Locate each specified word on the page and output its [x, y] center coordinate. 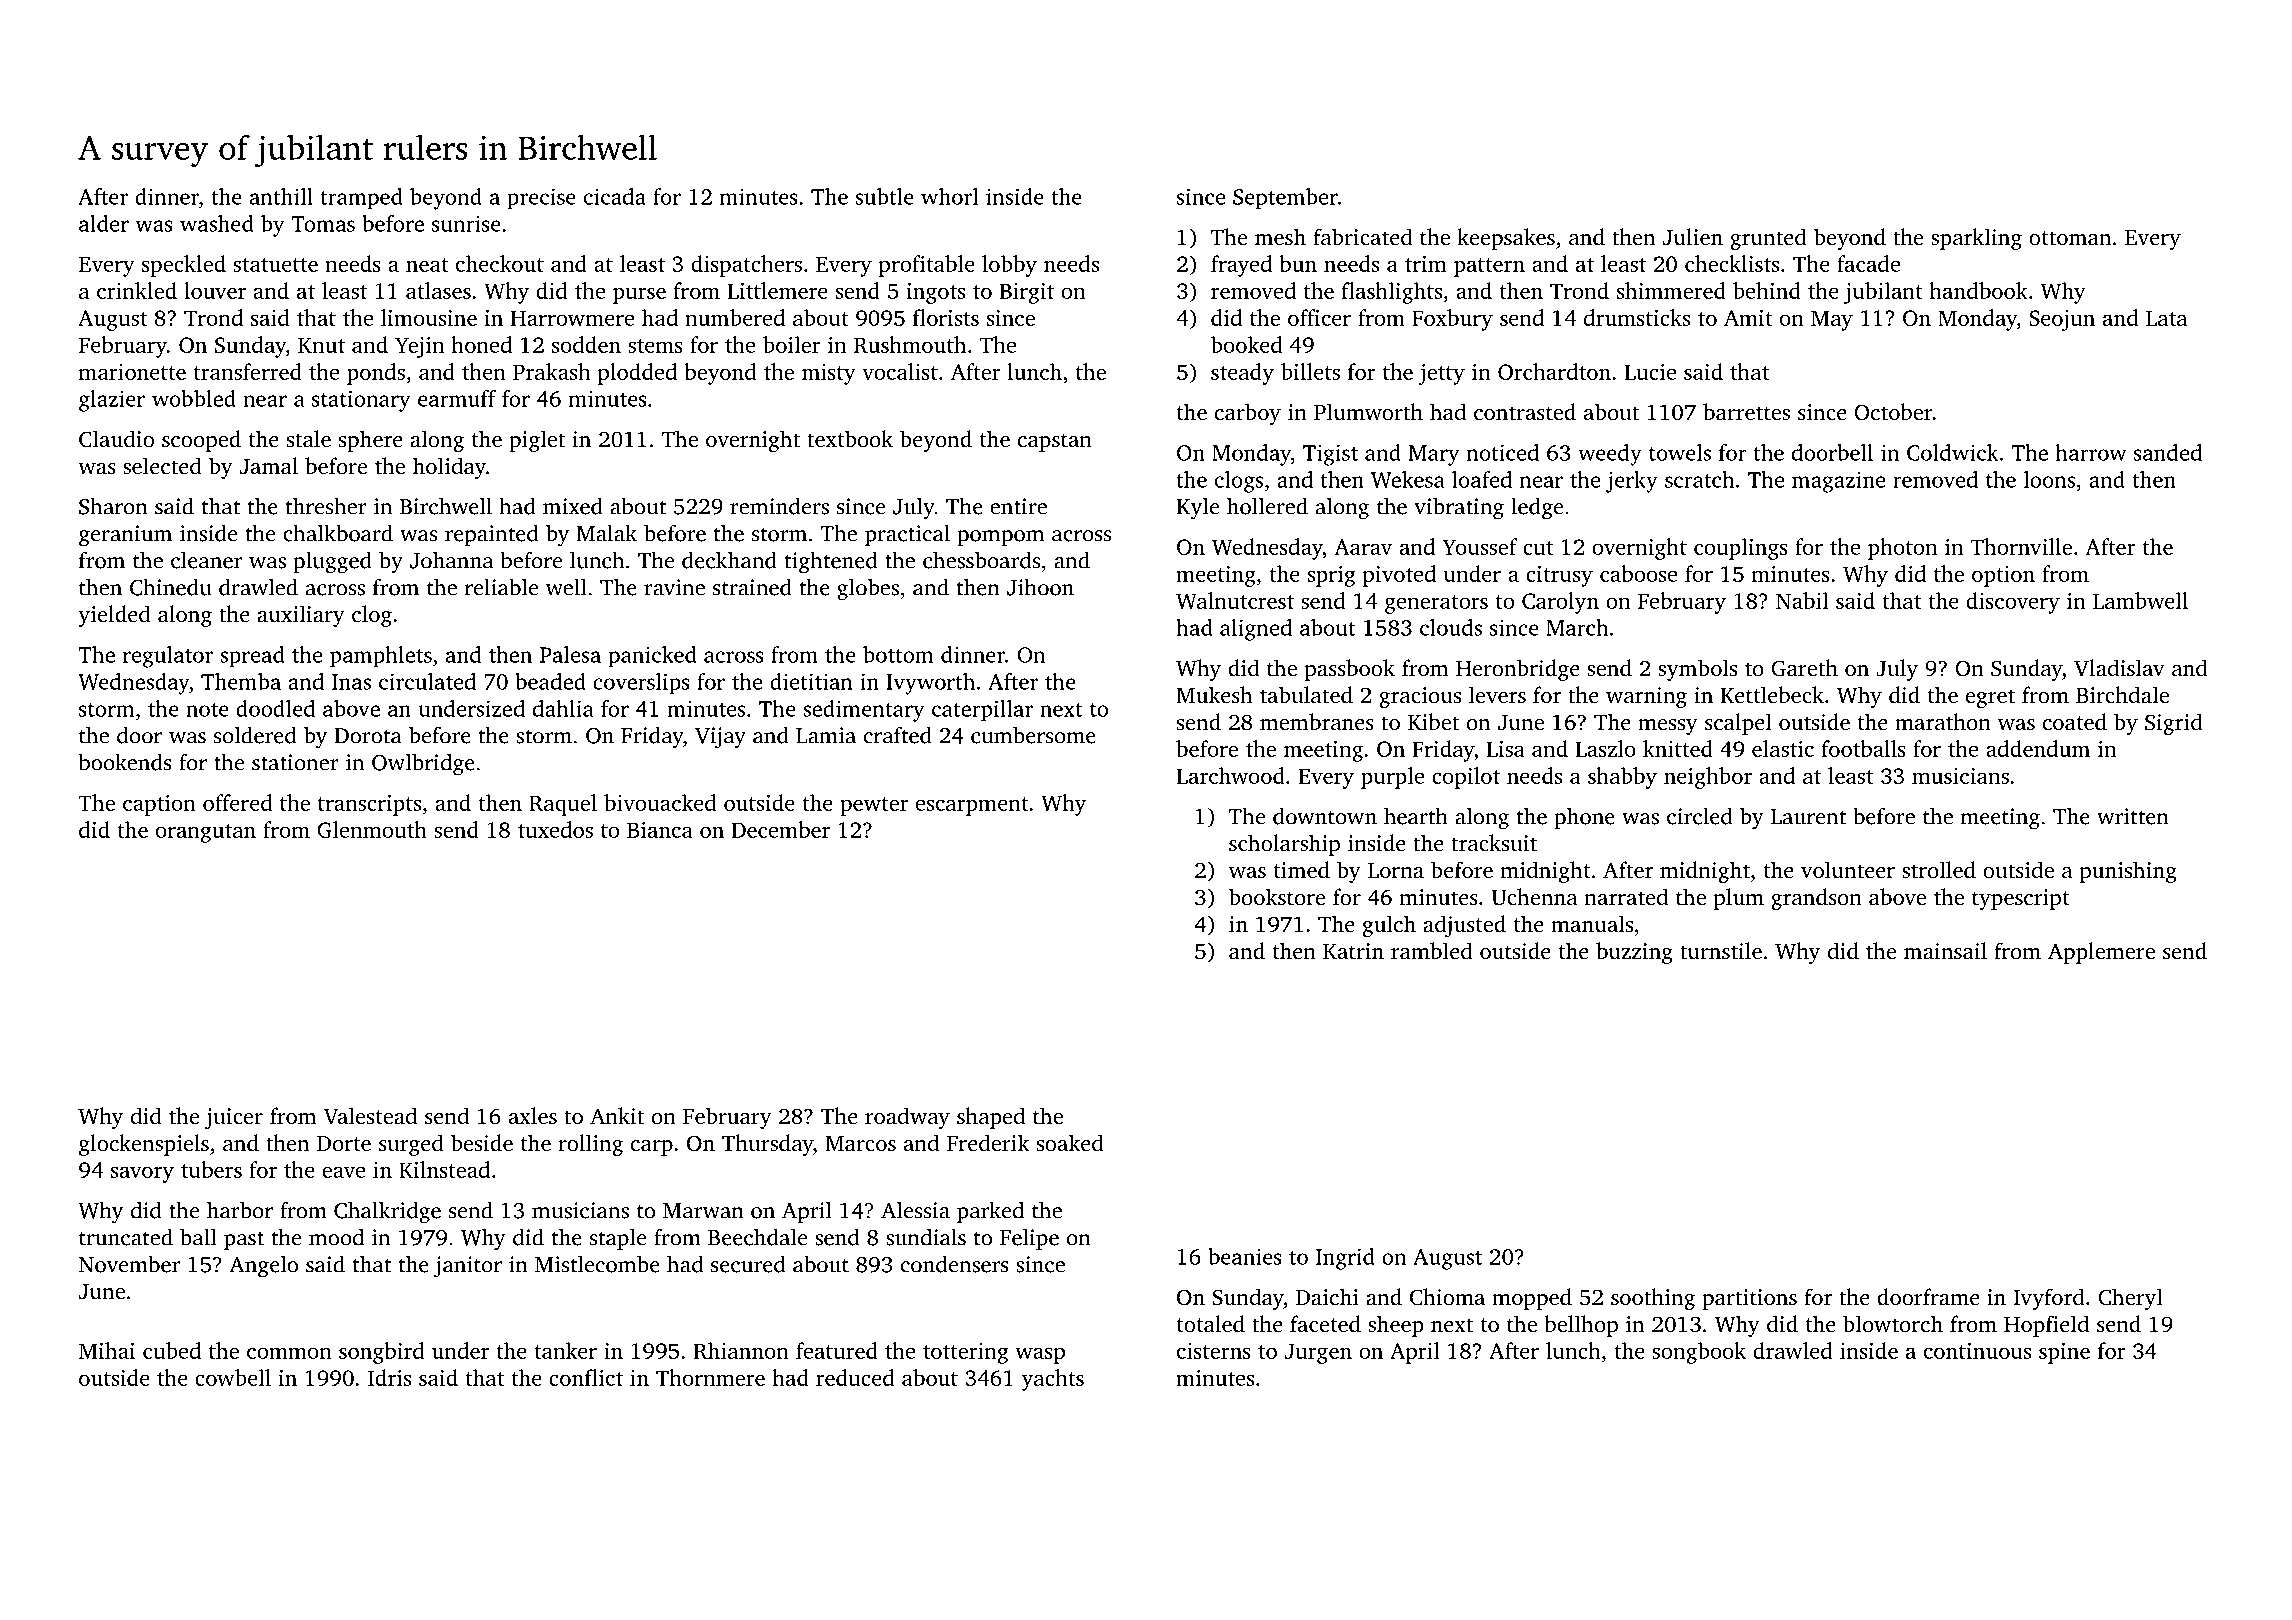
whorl [949, 196]
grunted [1768, 239]
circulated [427, 681]
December [781, 829]
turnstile [1721, 951]
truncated [126, 1237]
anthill [281, 196]
